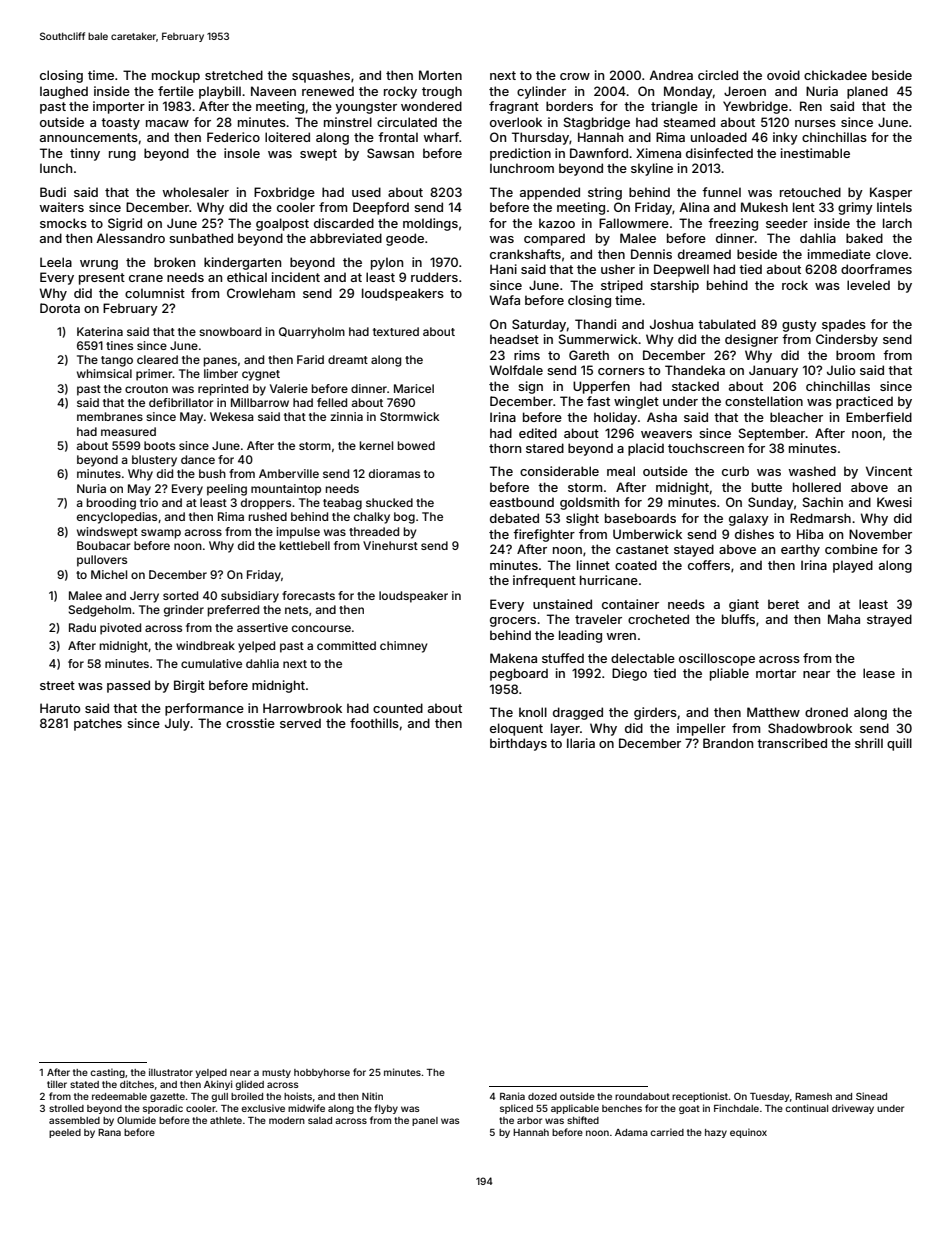  I want to click on whimsical, so click(104, 373).
